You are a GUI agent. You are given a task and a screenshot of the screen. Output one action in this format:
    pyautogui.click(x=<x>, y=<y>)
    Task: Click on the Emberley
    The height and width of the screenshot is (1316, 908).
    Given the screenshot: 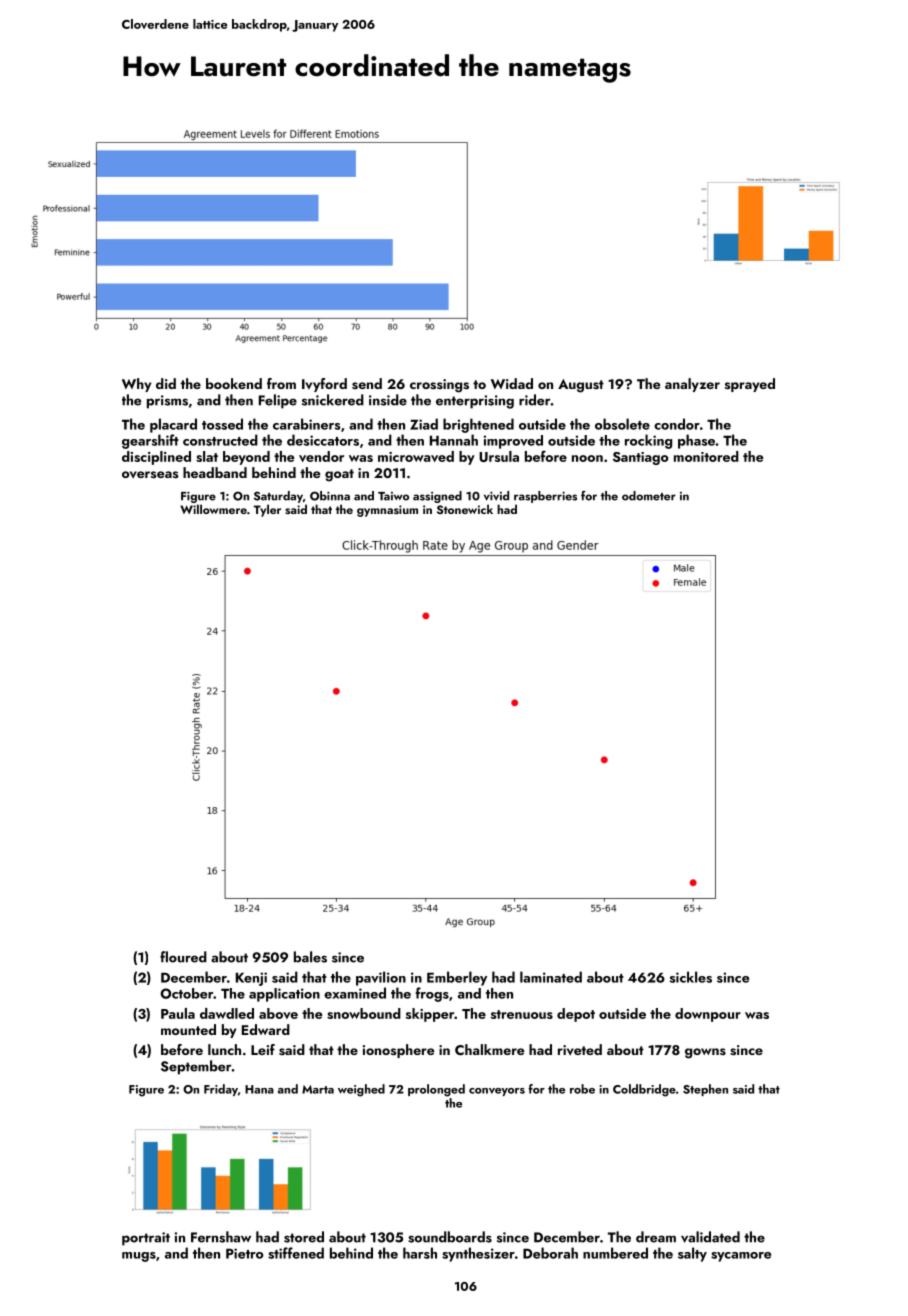 What is the action you would take?
    pyautogui.click(x=457, y=978)
